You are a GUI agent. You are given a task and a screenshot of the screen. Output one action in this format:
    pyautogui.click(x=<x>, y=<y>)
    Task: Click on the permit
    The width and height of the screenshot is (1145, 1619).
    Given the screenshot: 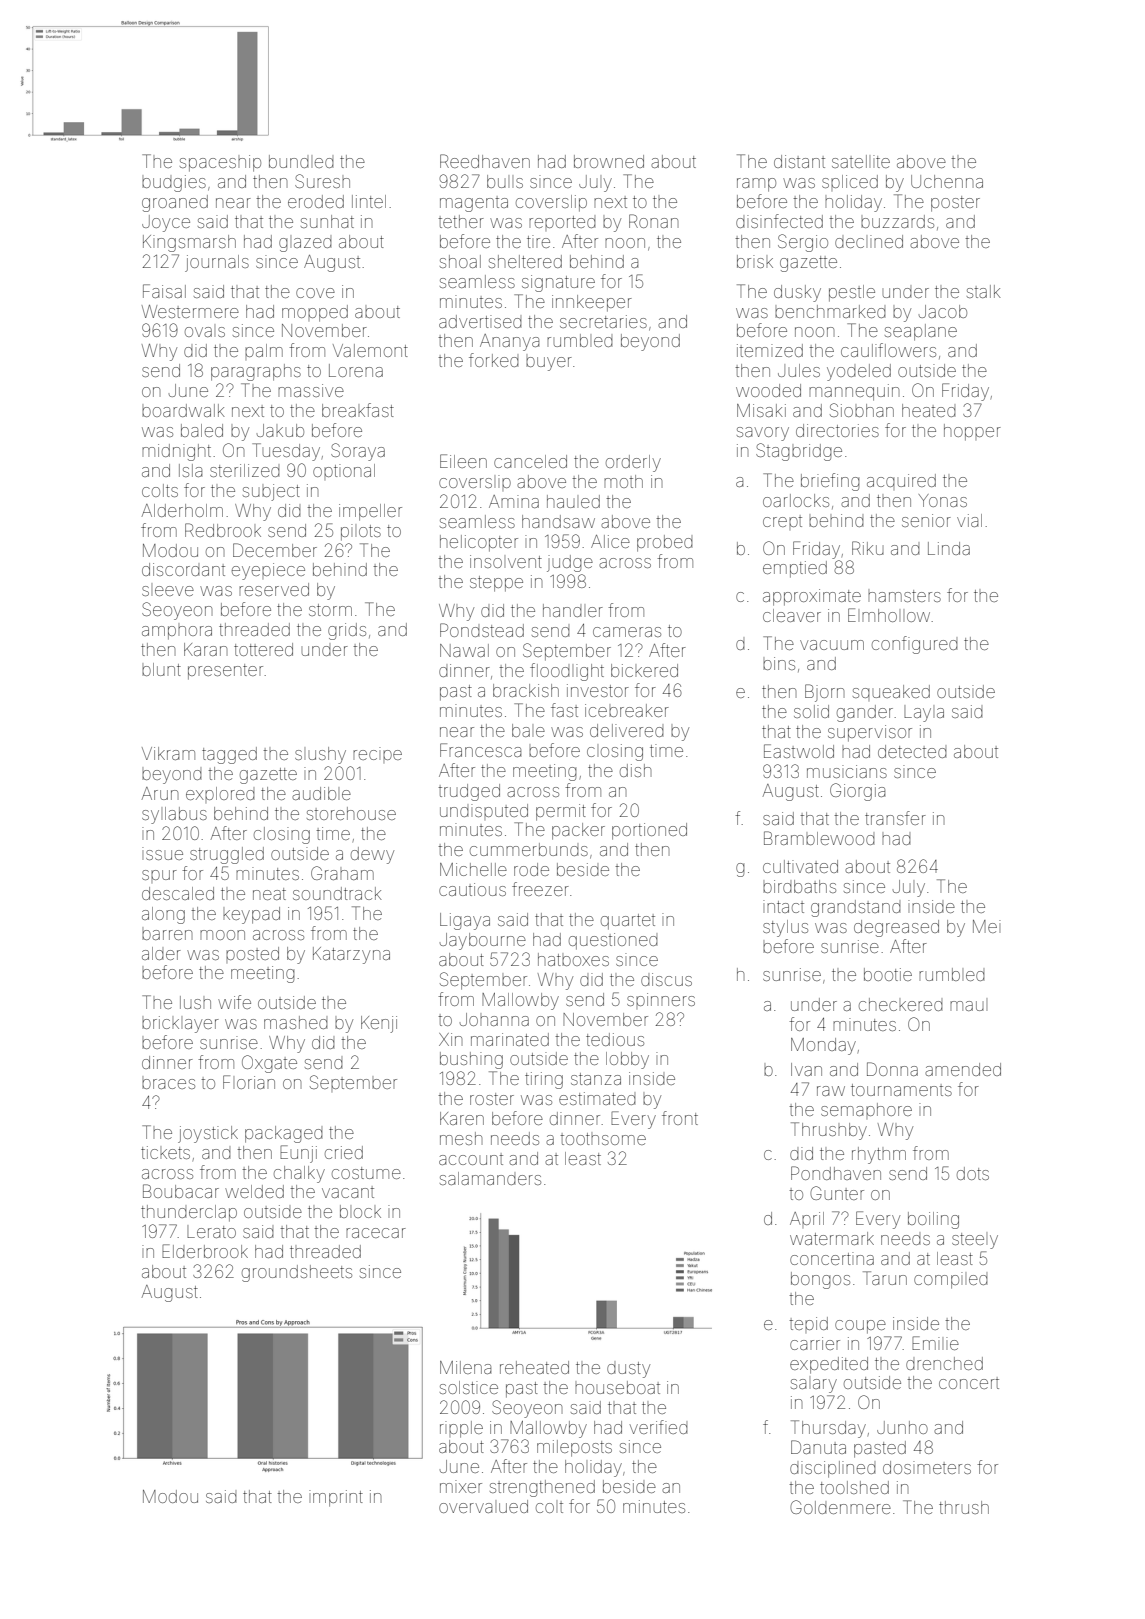 What is the action you would take?
    pyautogui.click(x=561, y=812)
